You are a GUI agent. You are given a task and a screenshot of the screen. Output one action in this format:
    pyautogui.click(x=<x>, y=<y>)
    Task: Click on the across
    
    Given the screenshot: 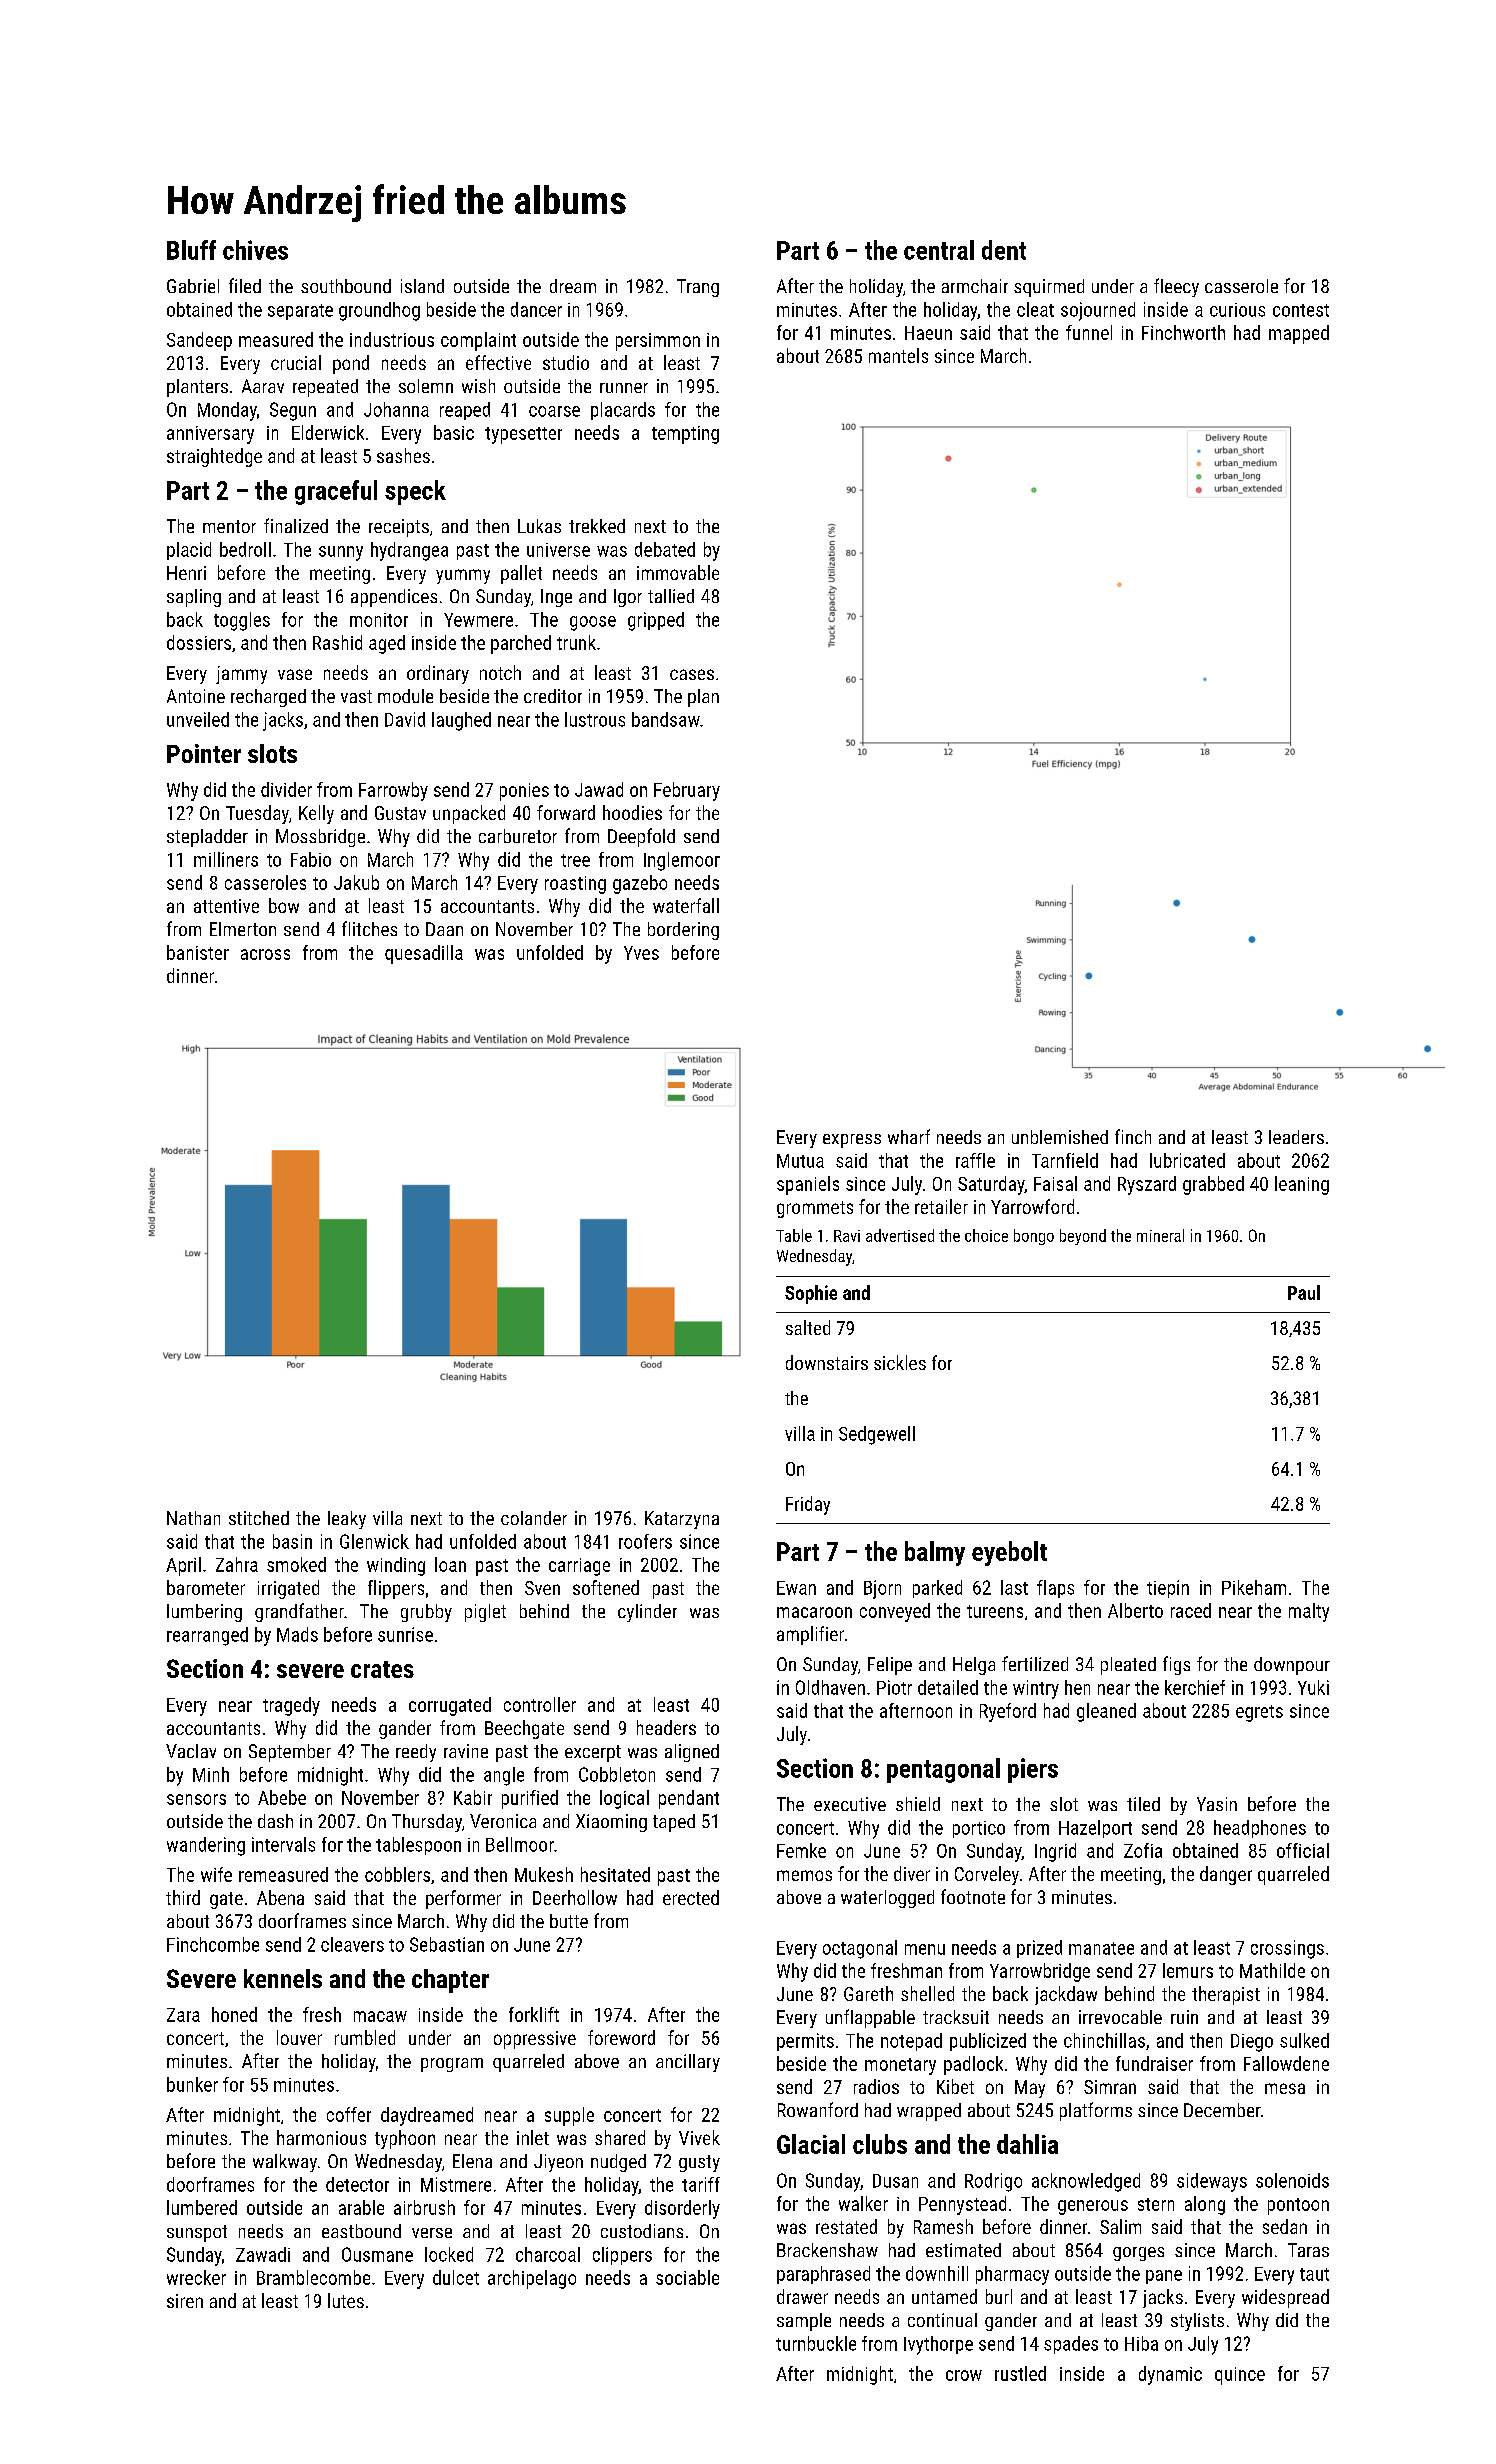 What is the action you would take?
    pyautogui.click(x=265, y=954)
